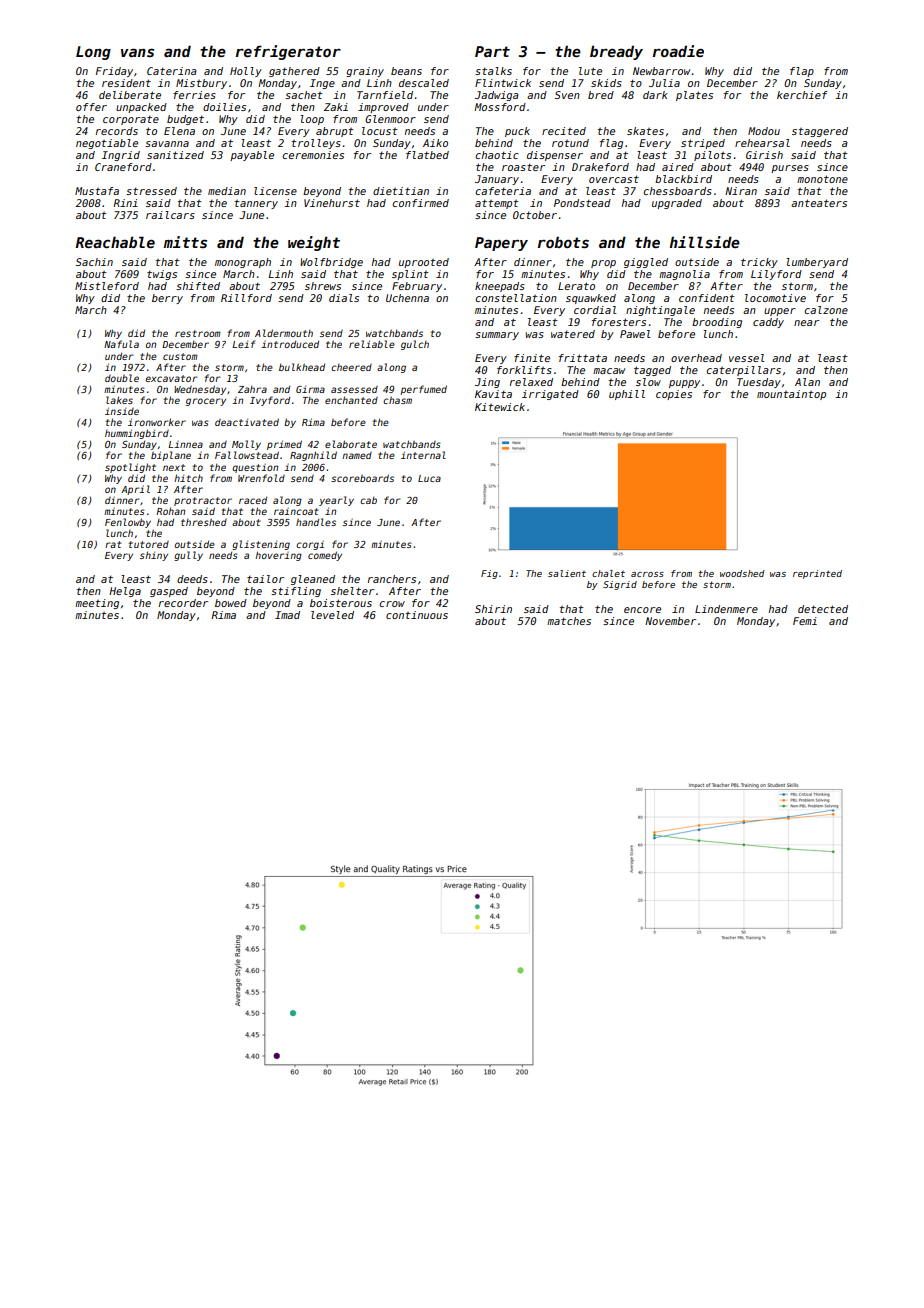 This screenshot has width=924, height=1308. What do you see at coordinates (822, 179) in the screenshot?
I see `monotone` at bounding box center [822, 179].
